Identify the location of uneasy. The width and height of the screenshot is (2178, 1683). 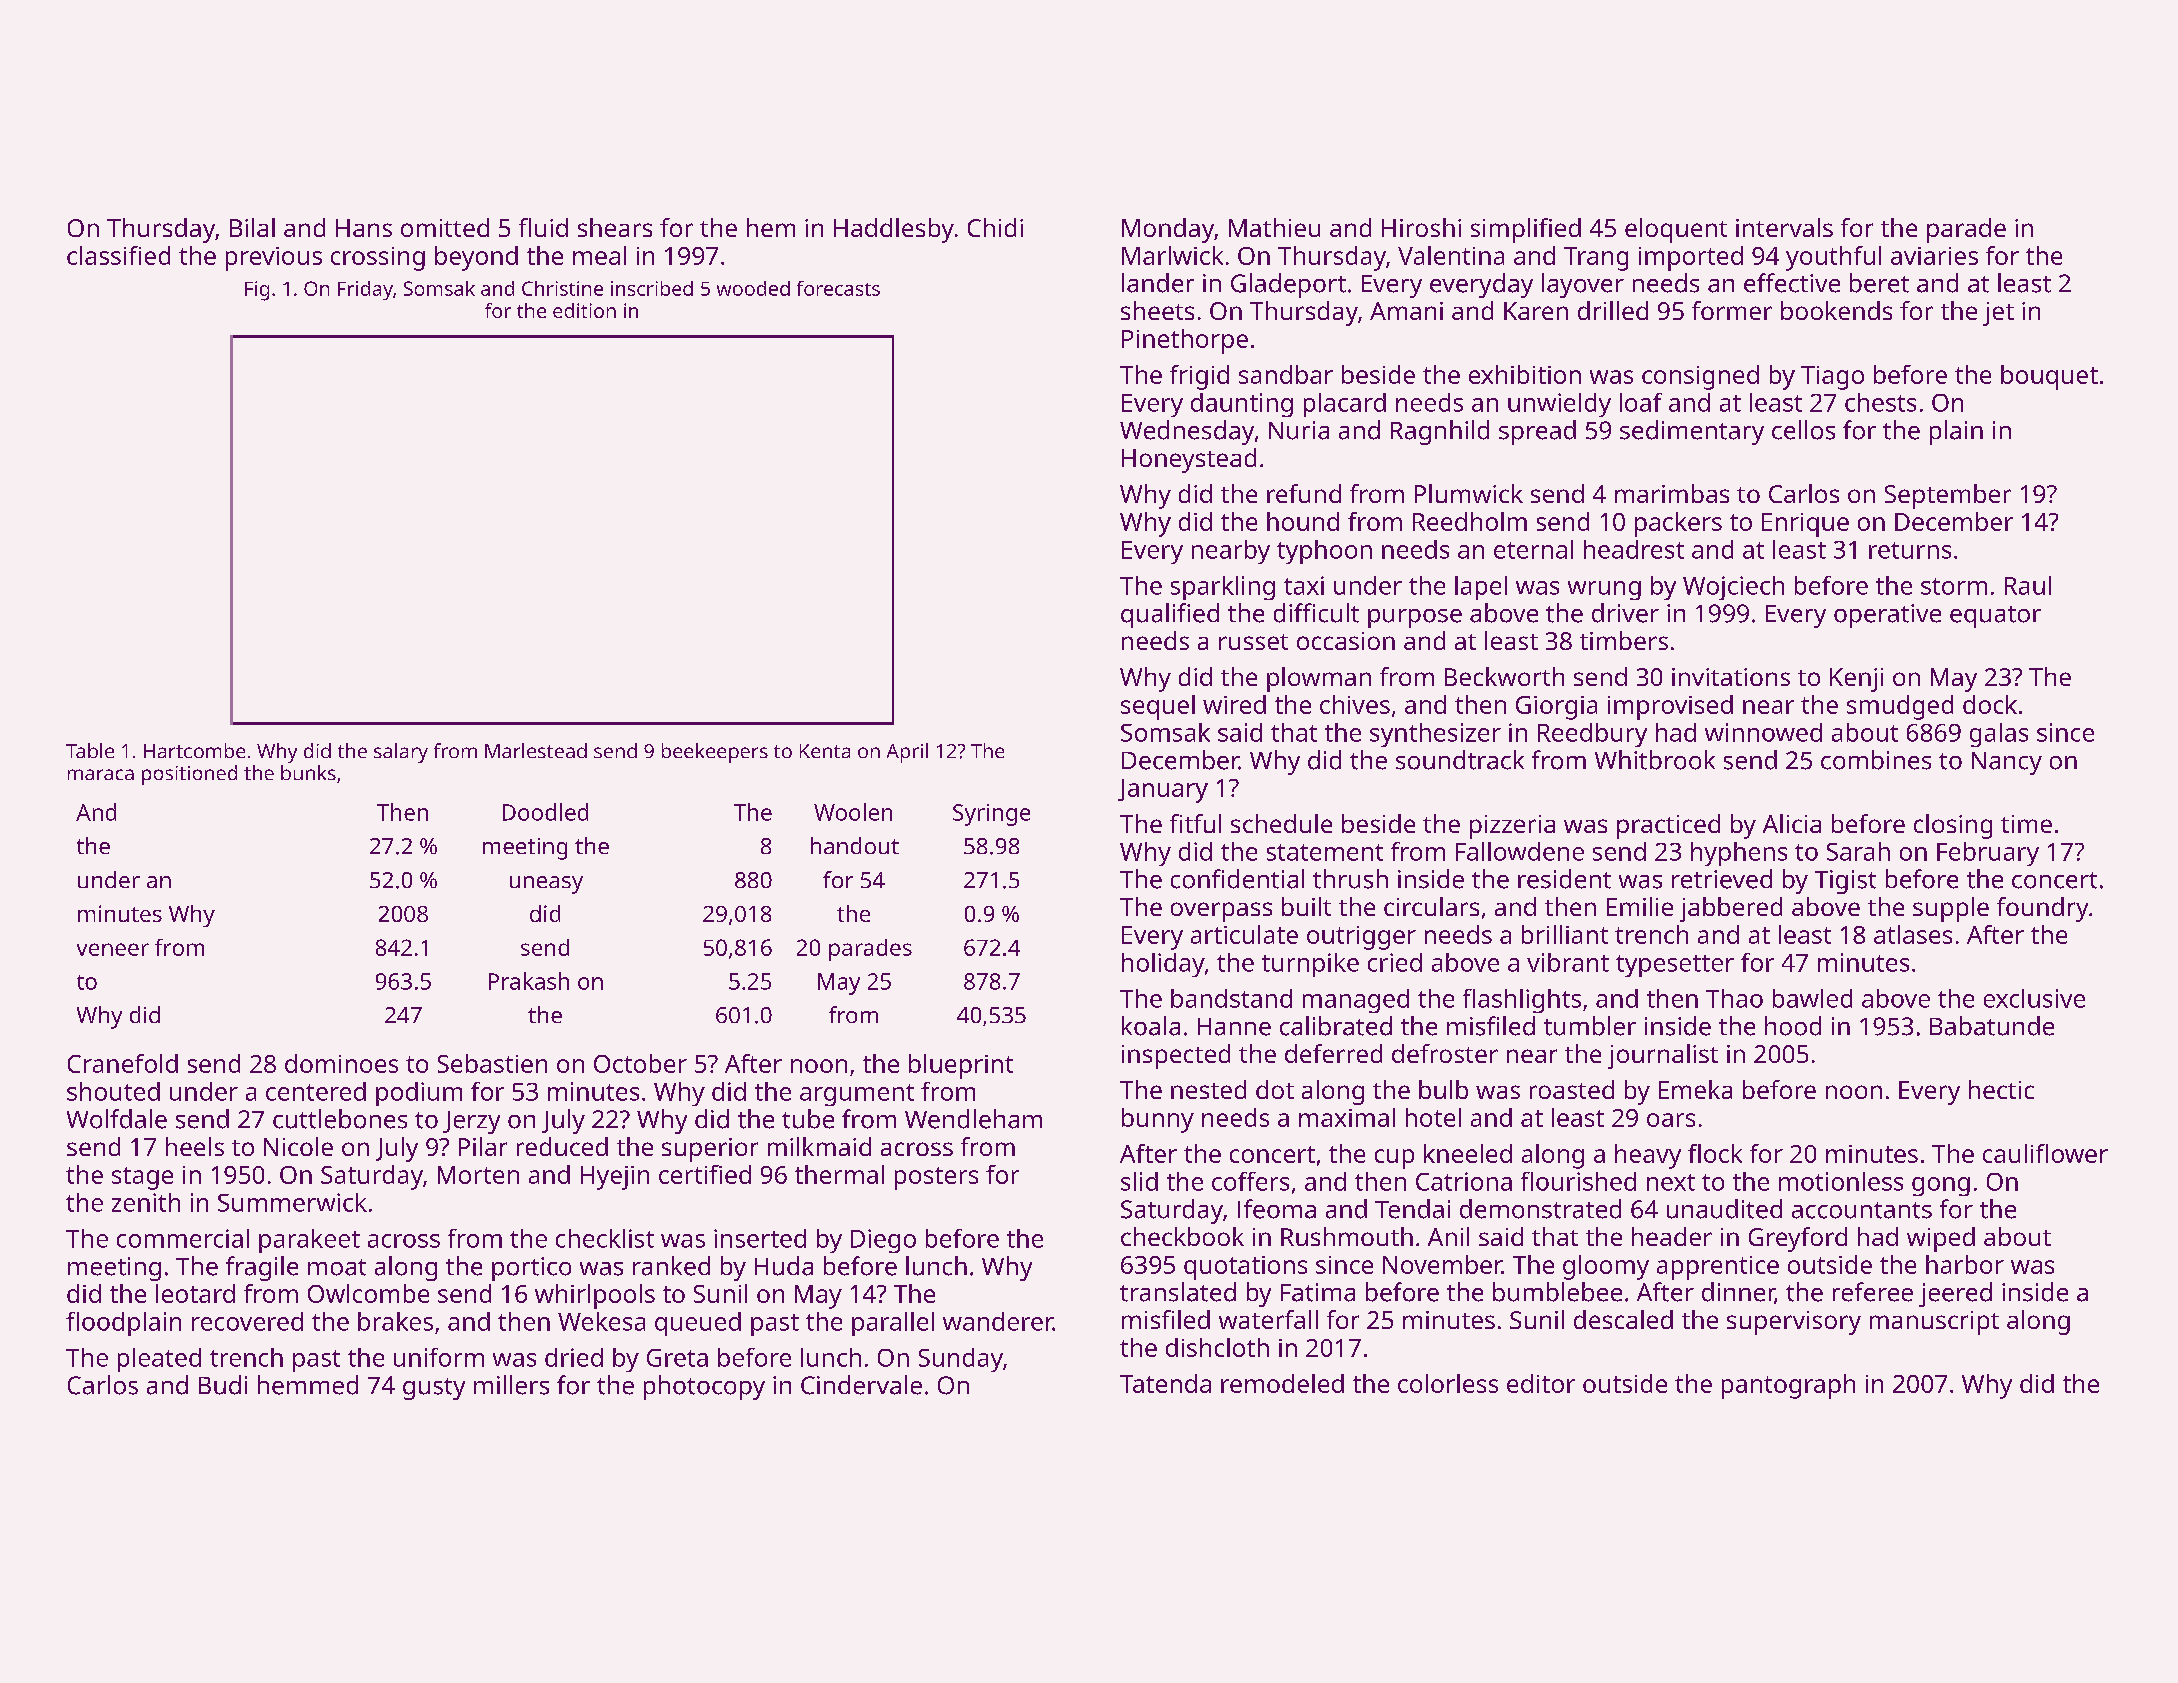
(546, 885).
